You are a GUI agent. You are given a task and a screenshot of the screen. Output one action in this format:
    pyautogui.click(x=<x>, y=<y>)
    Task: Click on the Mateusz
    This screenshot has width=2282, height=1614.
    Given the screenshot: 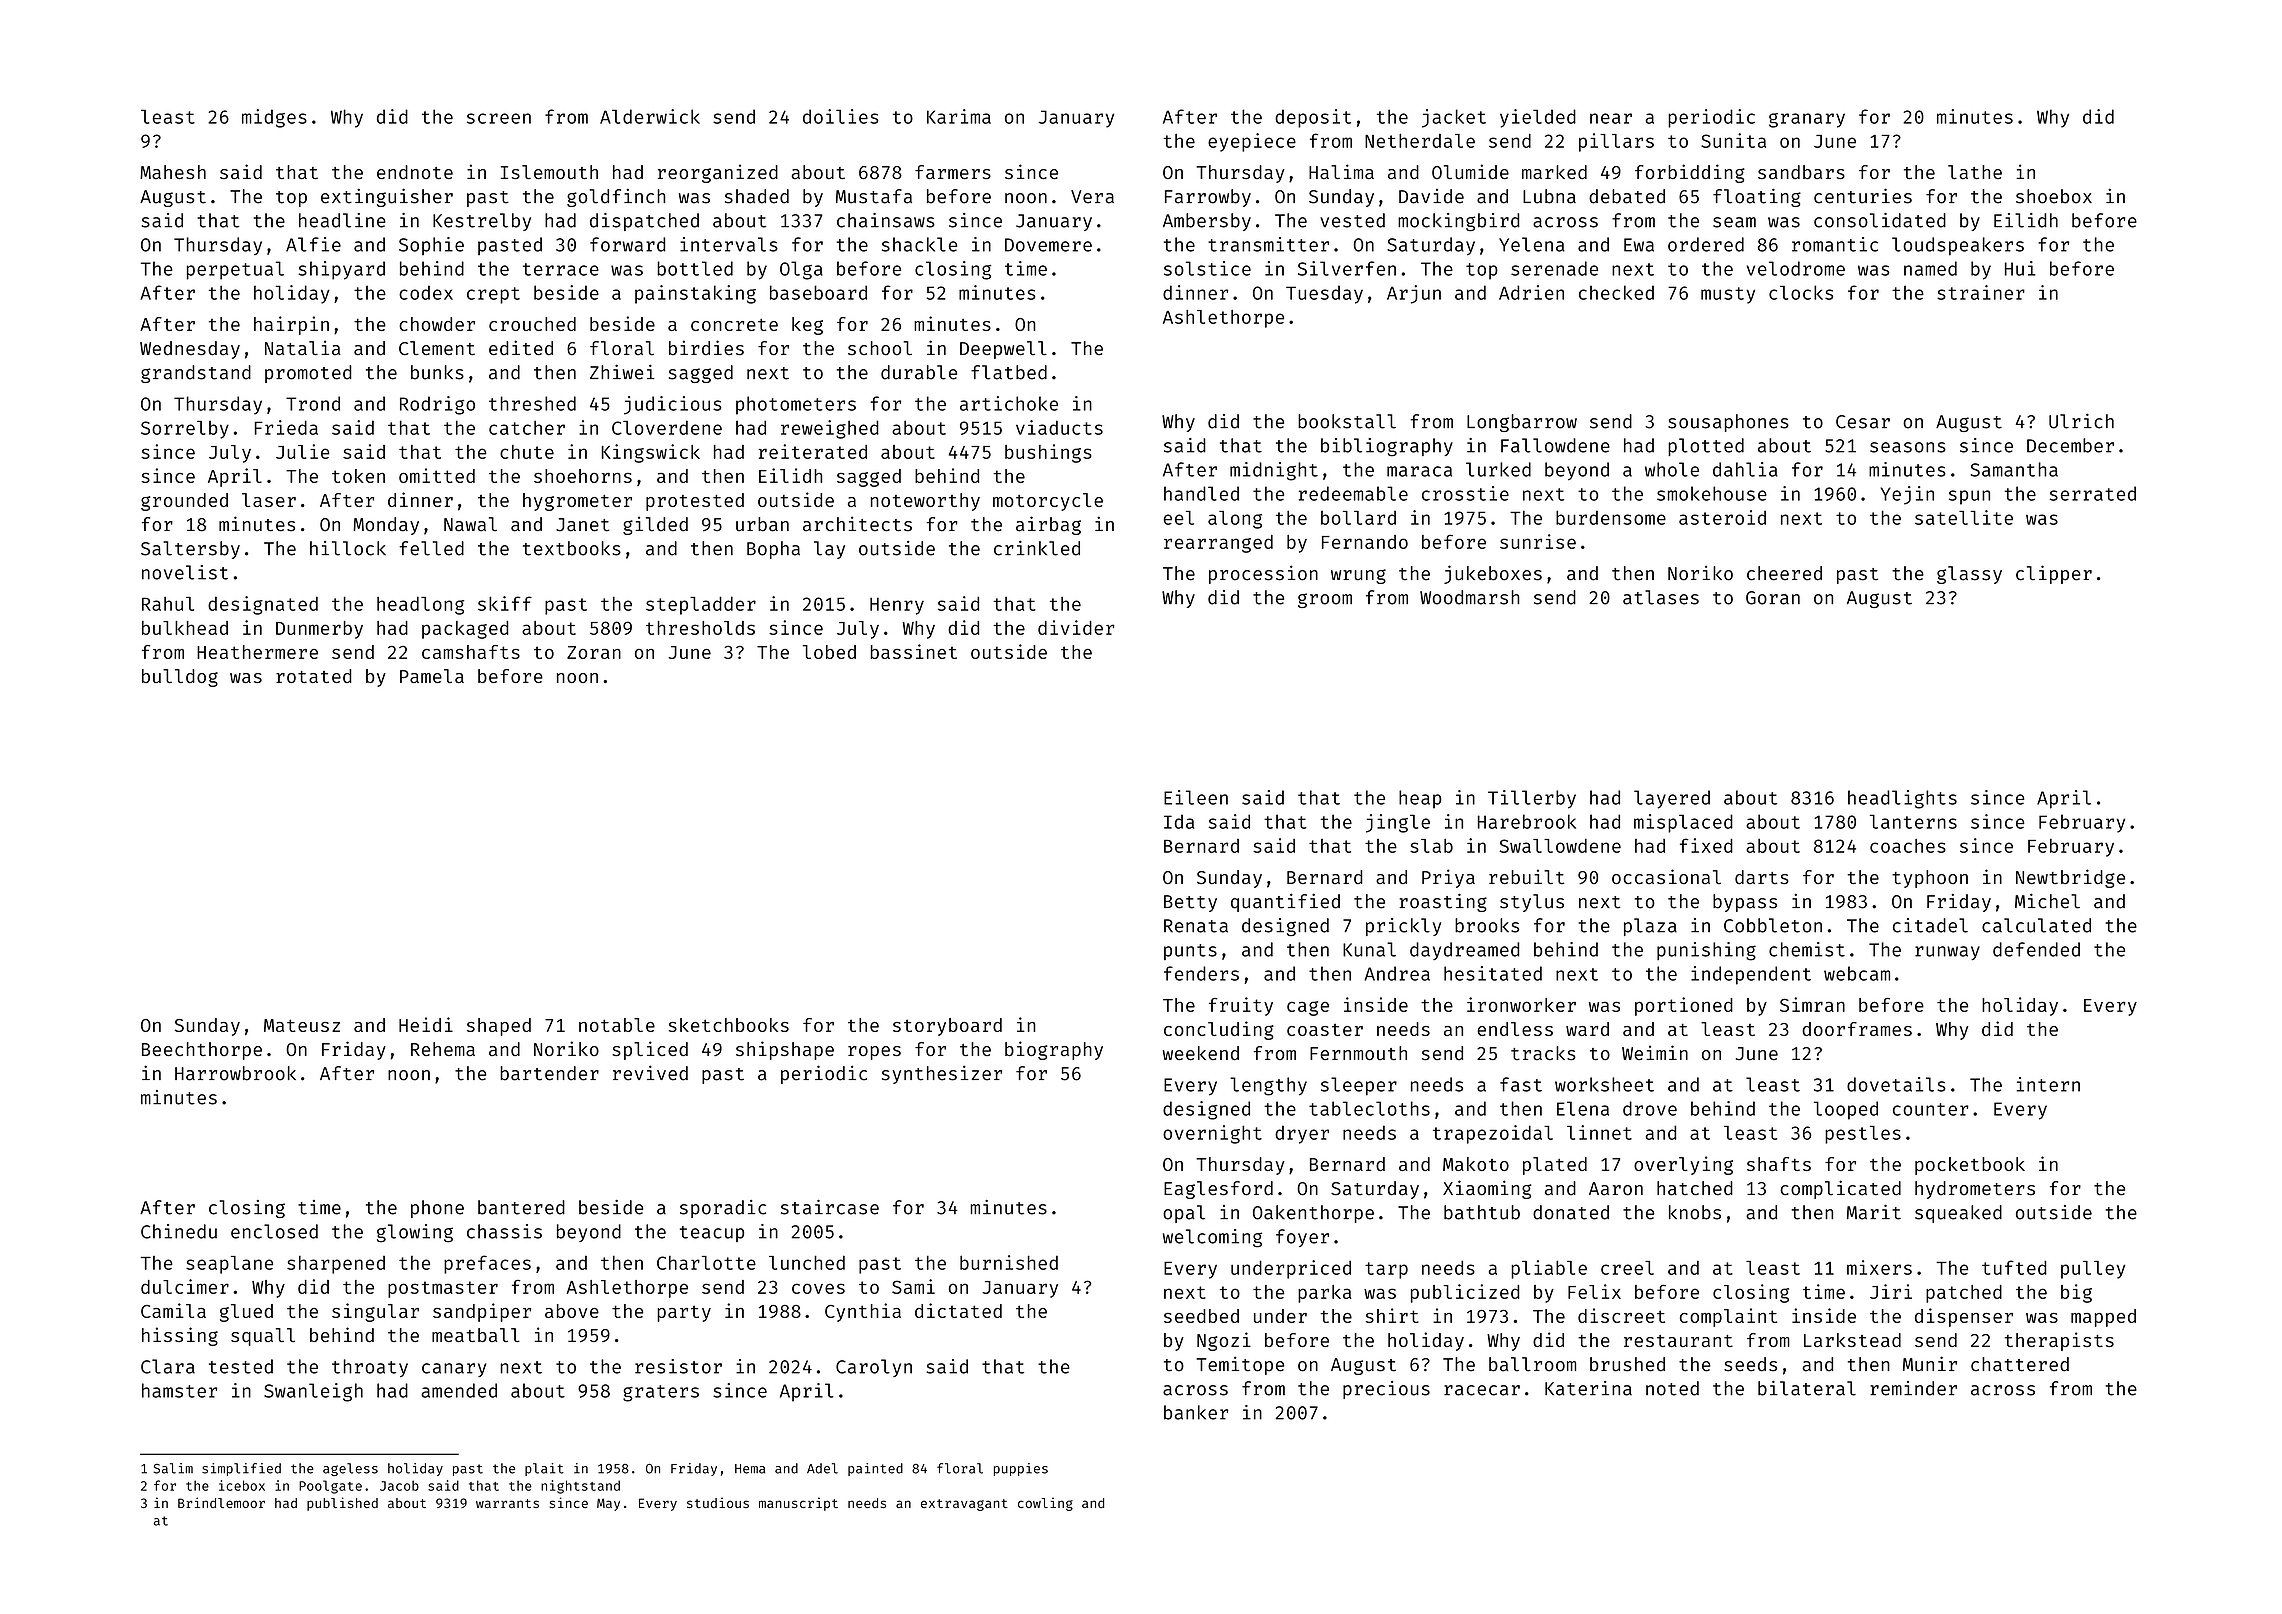 What is the action you would take?
    pyautogui.click(x=302, y=1025)
